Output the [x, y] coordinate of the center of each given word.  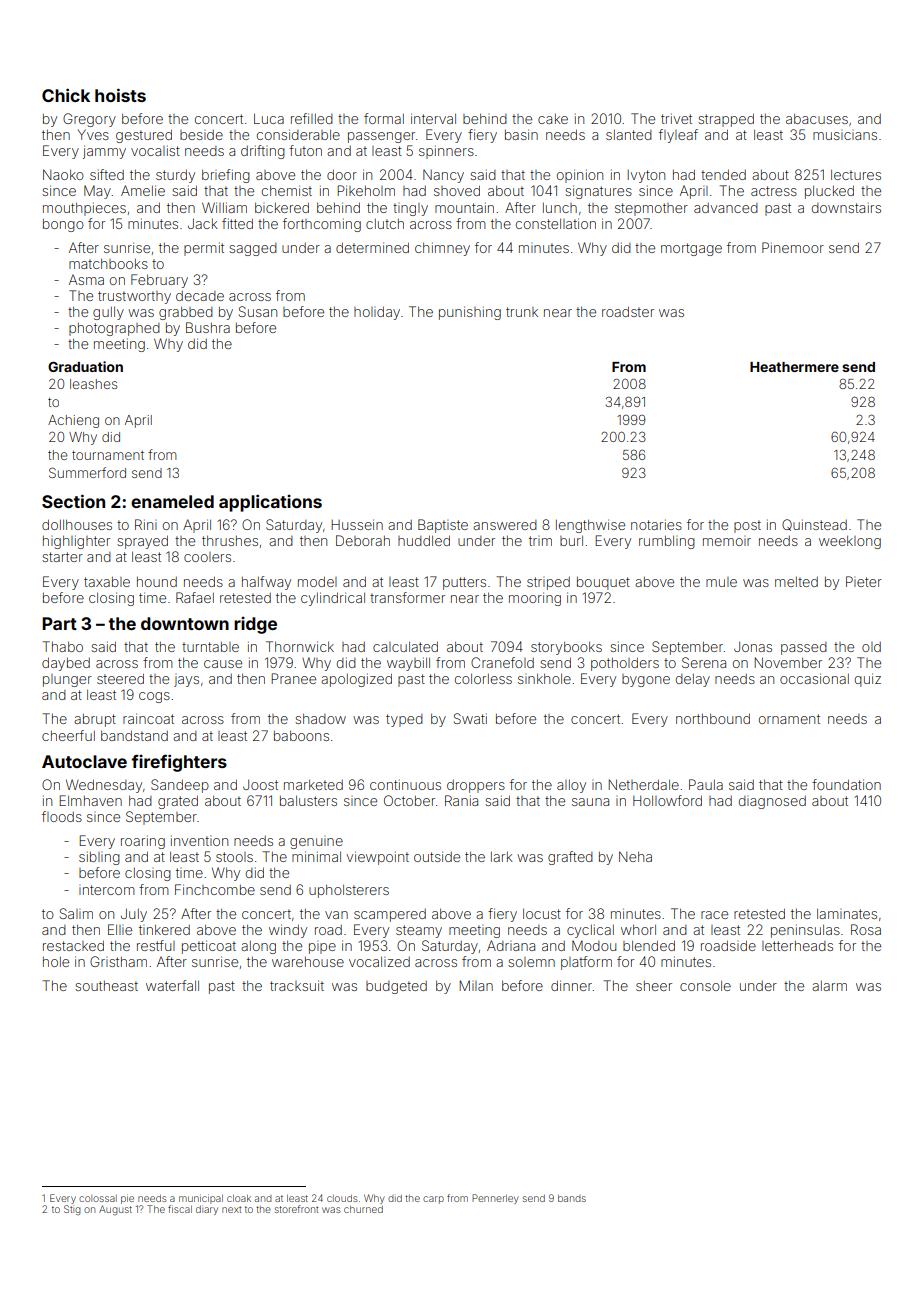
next [231, 1209]
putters [464, 583]
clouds [342, 1198]
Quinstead [814, 525]
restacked [73, 945]
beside [201, 135]
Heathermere [794, 367]
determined [372, 247]
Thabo [62, 646]
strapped [726, 120]
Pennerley [495, 1199]
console [705, 985]
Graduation [85, 366]
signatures [598, 192]
